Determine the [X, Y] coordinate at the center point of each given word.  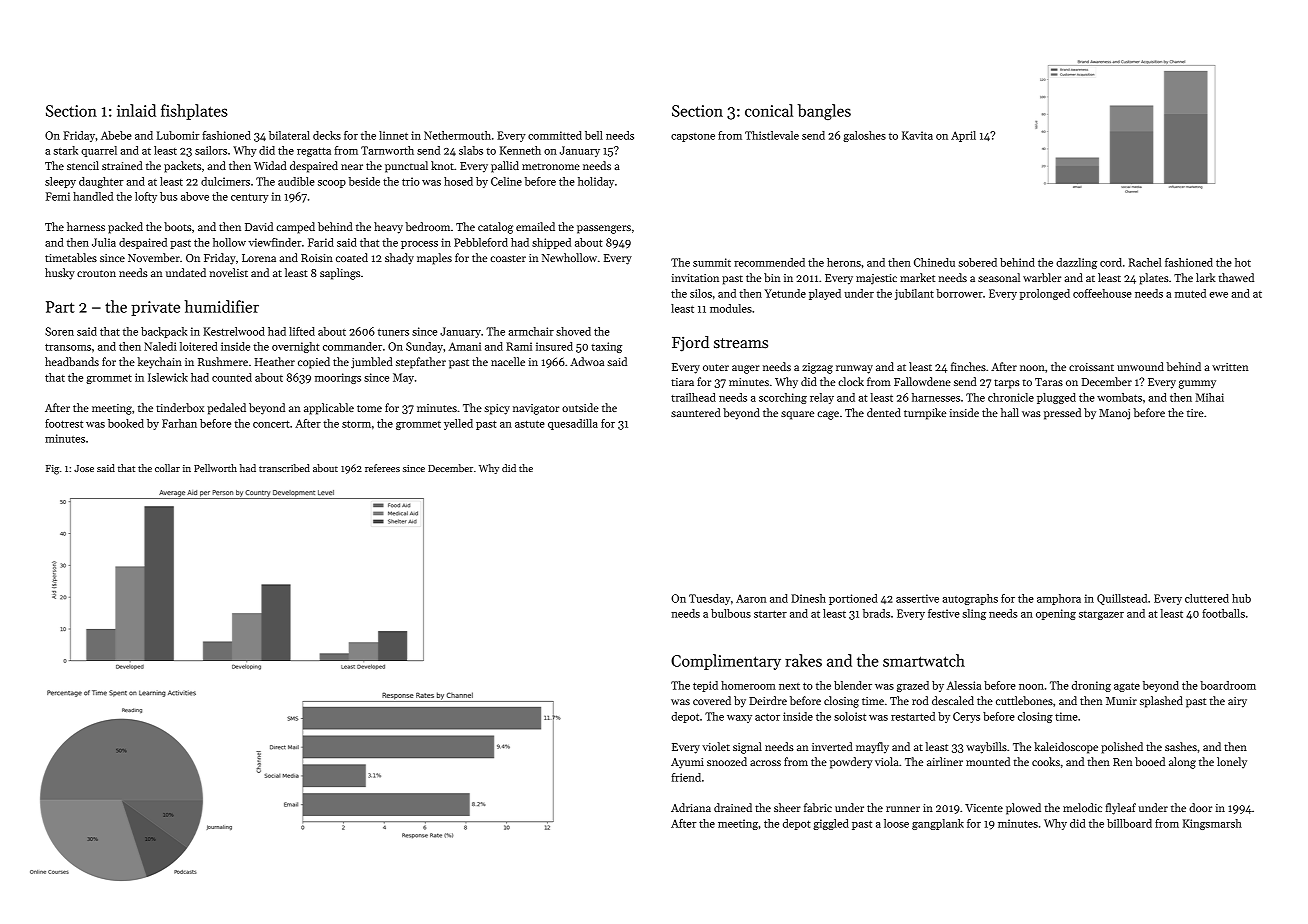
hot [1243, 262]
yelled [458, 424]
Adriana [691, 807]
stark [65, 150]
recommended [769, 262]
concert [271, 424]
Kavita [917, 135]
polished [1122, 748]
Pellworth [215, 468]
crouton [96, 273]
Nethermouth [457, 135]
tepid [705, 686]
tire [1195, 413]
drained [733, 807]
